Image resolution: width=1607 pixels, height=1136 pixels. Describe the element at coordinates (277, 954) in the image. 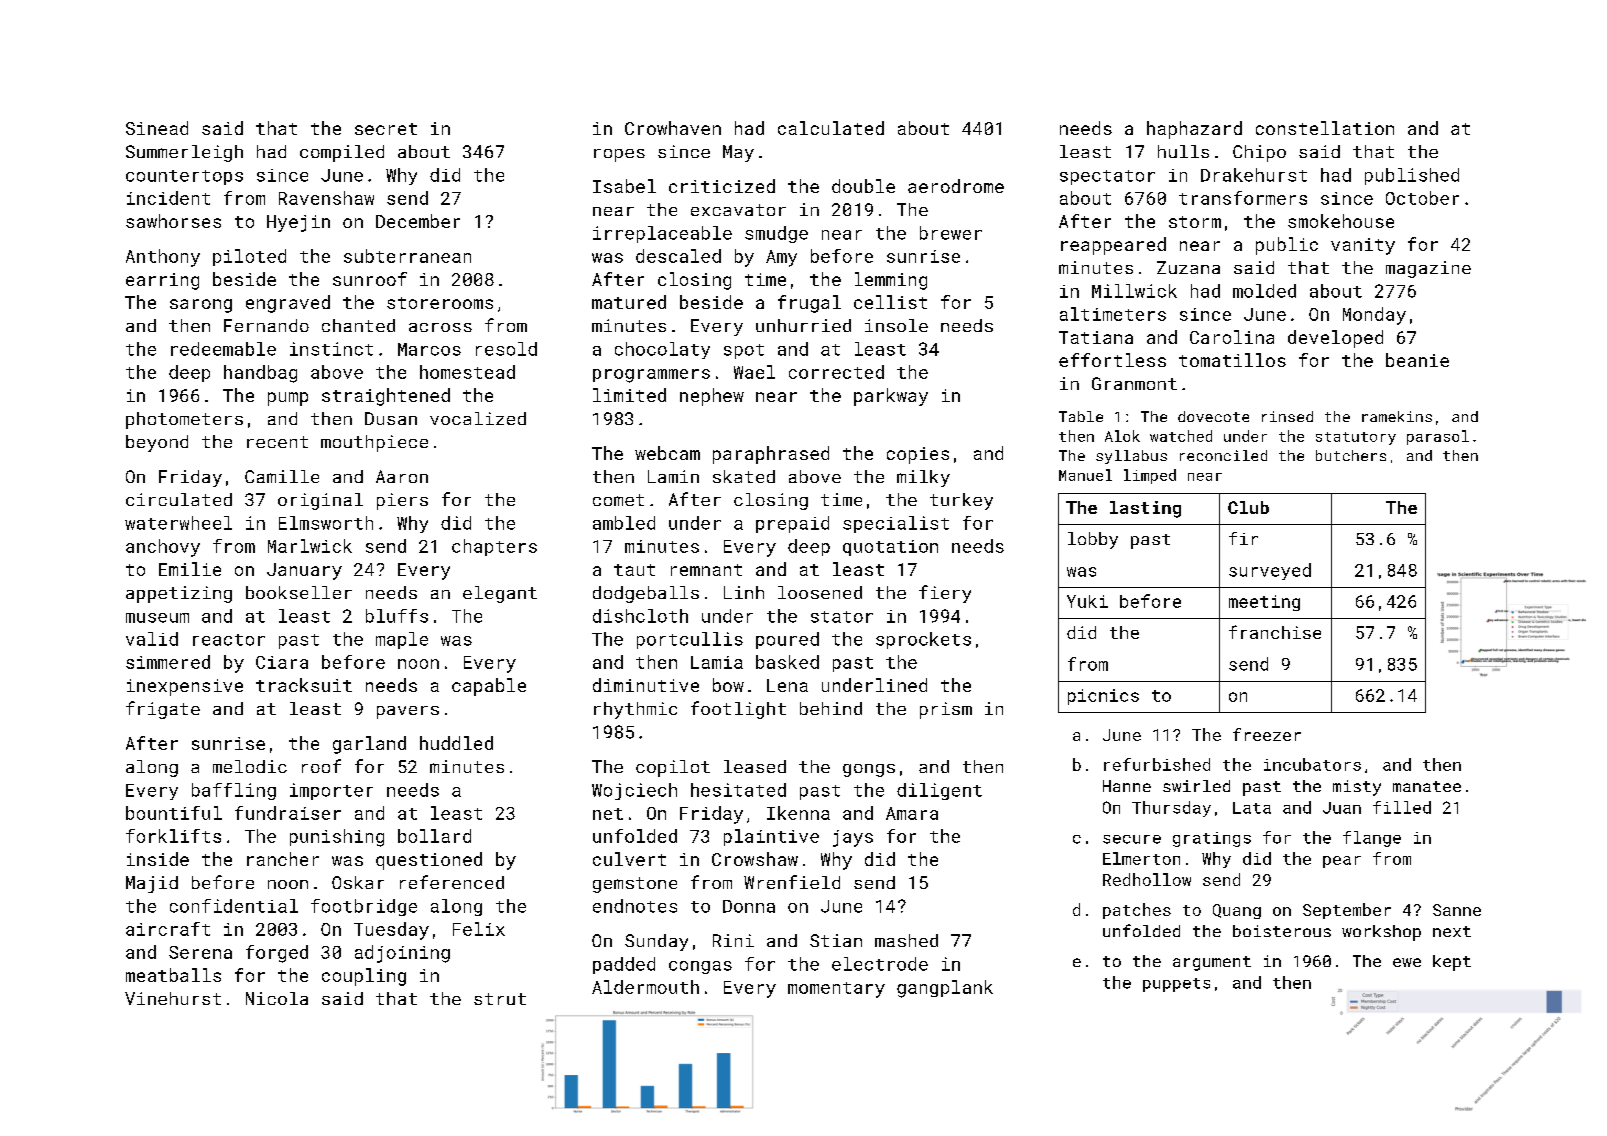

I see `forged` at that location.
